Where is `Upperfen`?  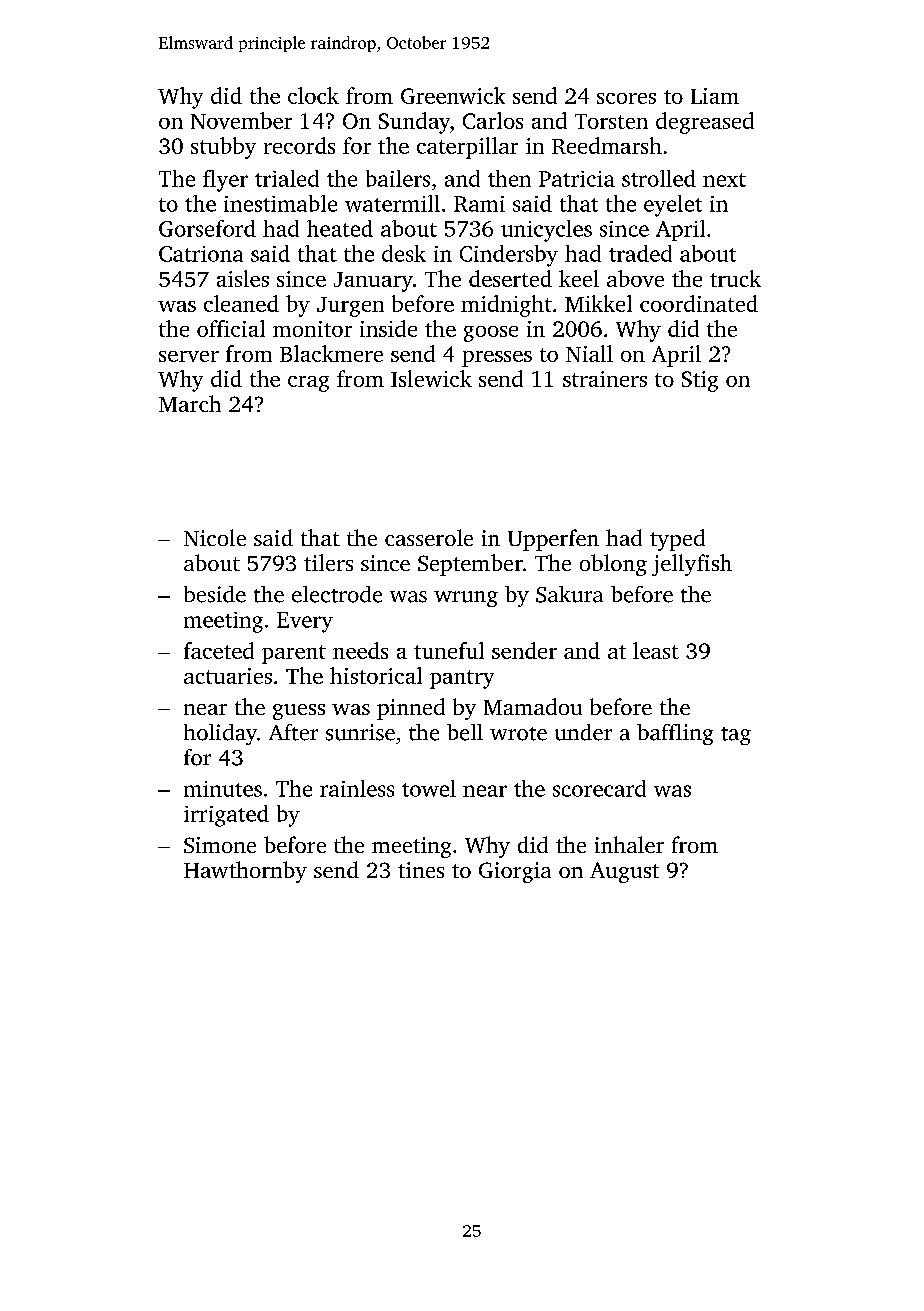
Upperfen is located at coordinates (553, 540).
